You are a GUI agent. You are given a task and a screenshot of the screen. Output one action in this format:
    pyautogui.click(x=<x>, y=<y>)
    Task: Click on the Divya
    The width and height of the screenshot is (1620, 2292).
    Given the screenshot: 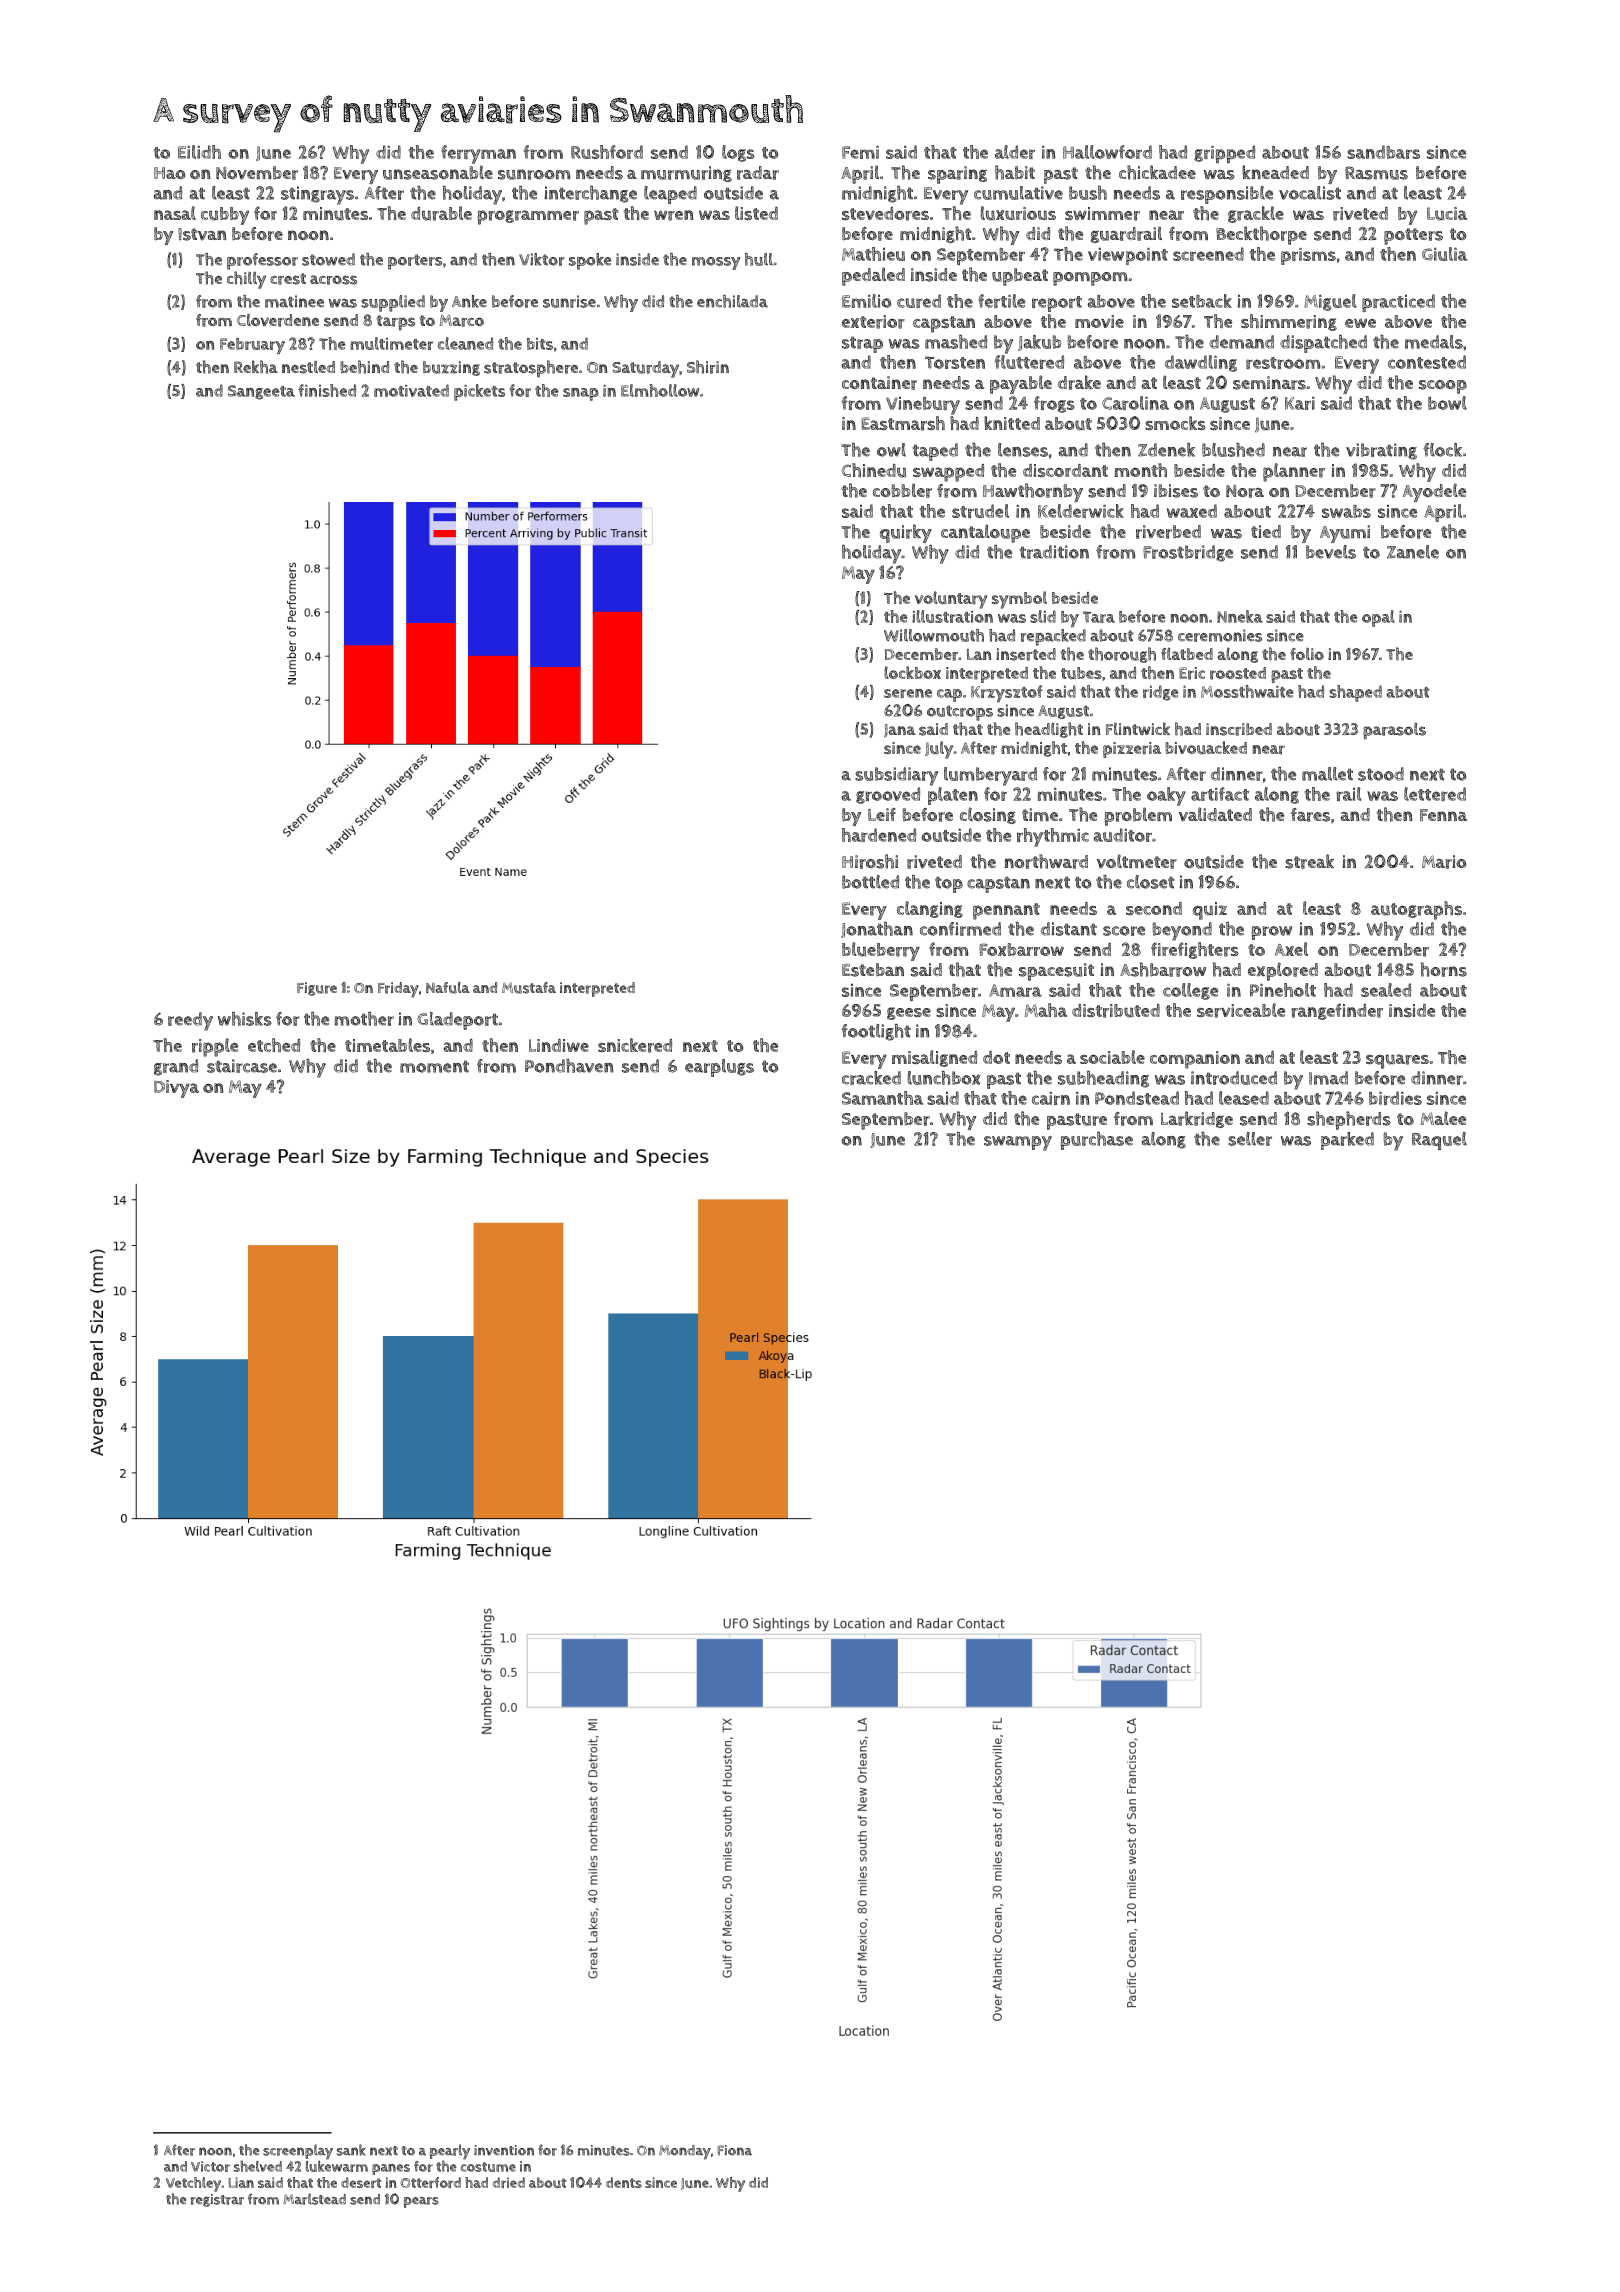 What is the action you would take?
    pyautogui.click(x=176, y=1089)
